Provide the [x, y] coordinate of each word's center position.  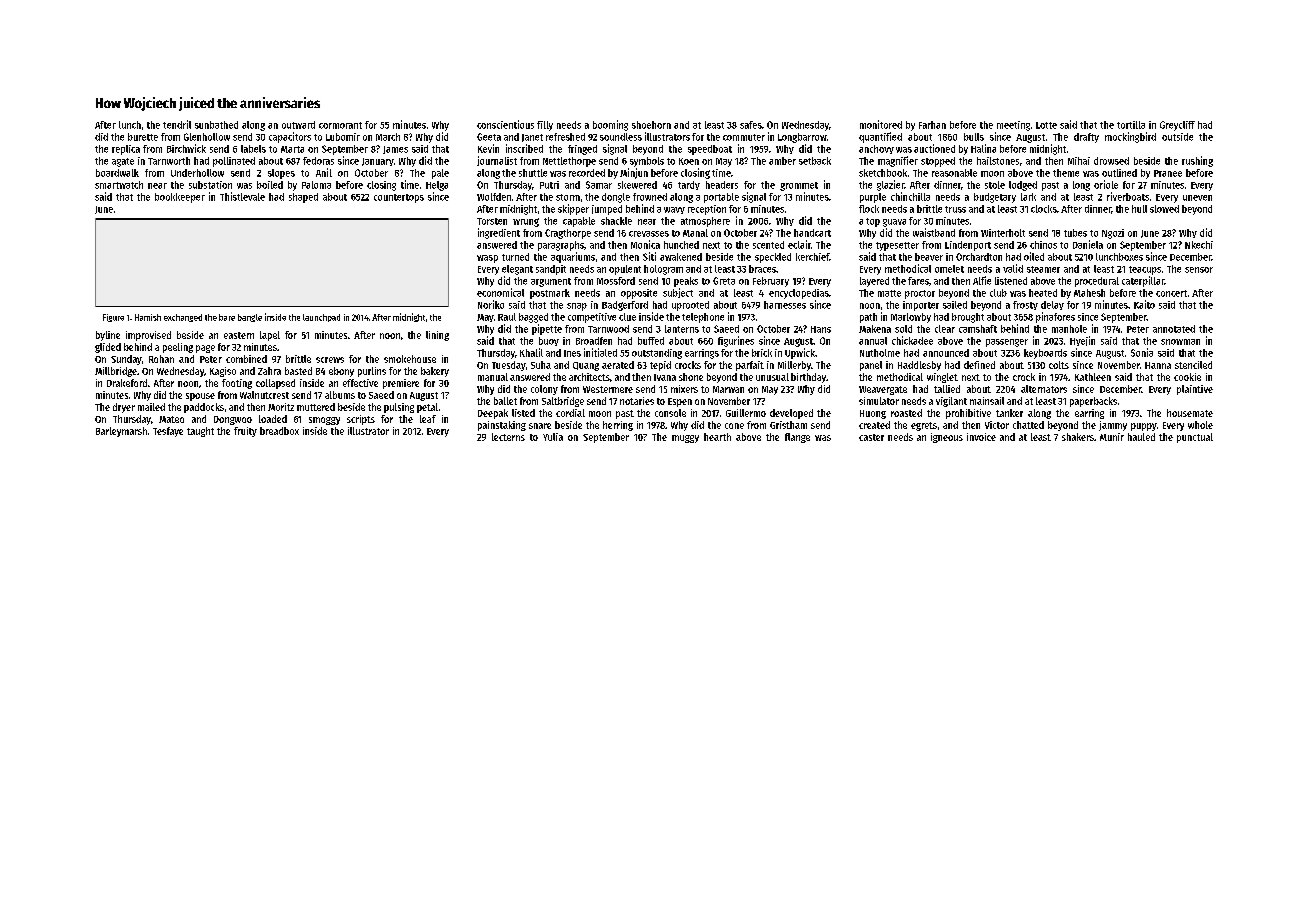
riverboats [1128, 196]
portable [721, 198]
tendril [177, 124]
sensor [1199, 270]
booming [610, 125]
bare [227, 317]
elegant [517, 270]
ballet [505, 401]
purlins [372, 372]
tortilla [1131, 125]
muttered [316, 407]
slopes [281, 174]
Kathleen [1093, 377]
